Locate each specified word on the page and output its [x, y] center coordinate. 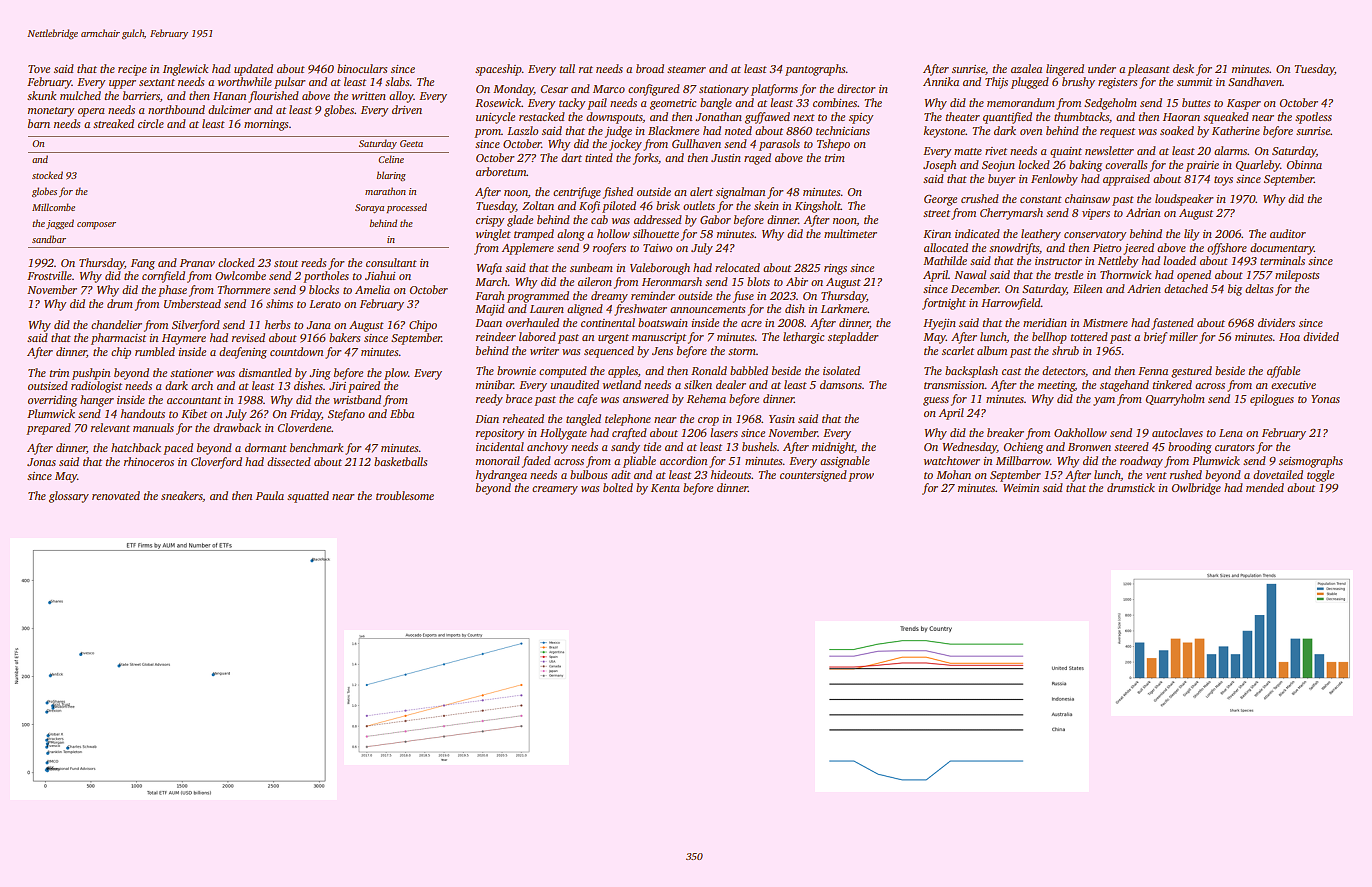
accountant [194, 400]
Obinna [1304, 164]
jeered [1138, 249]
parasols [779, 145]
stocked [47, 175]
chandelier [116, 324]
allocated [946, 247]
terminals [1282, 260]
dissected [289, 461]
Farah [489, 295]
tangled [583, 420]
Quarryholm [1175, 400]
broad [650, 68]
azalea [1026, 68]
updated [253, 70]
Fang [143, 264]
